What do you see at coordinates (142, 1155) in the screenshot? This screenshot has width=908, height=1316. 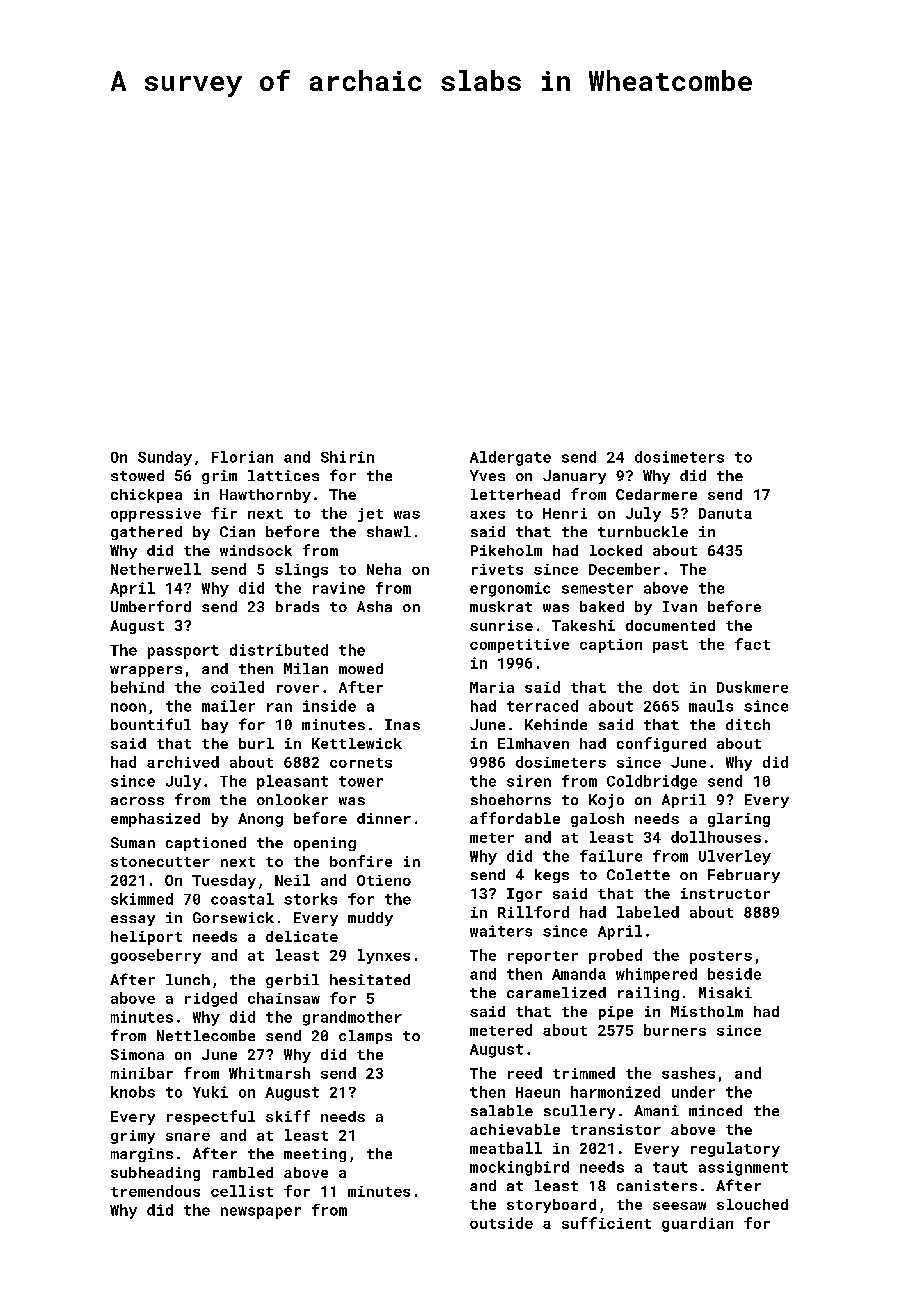 I see `margins` at bounding box center [142, 1155].
